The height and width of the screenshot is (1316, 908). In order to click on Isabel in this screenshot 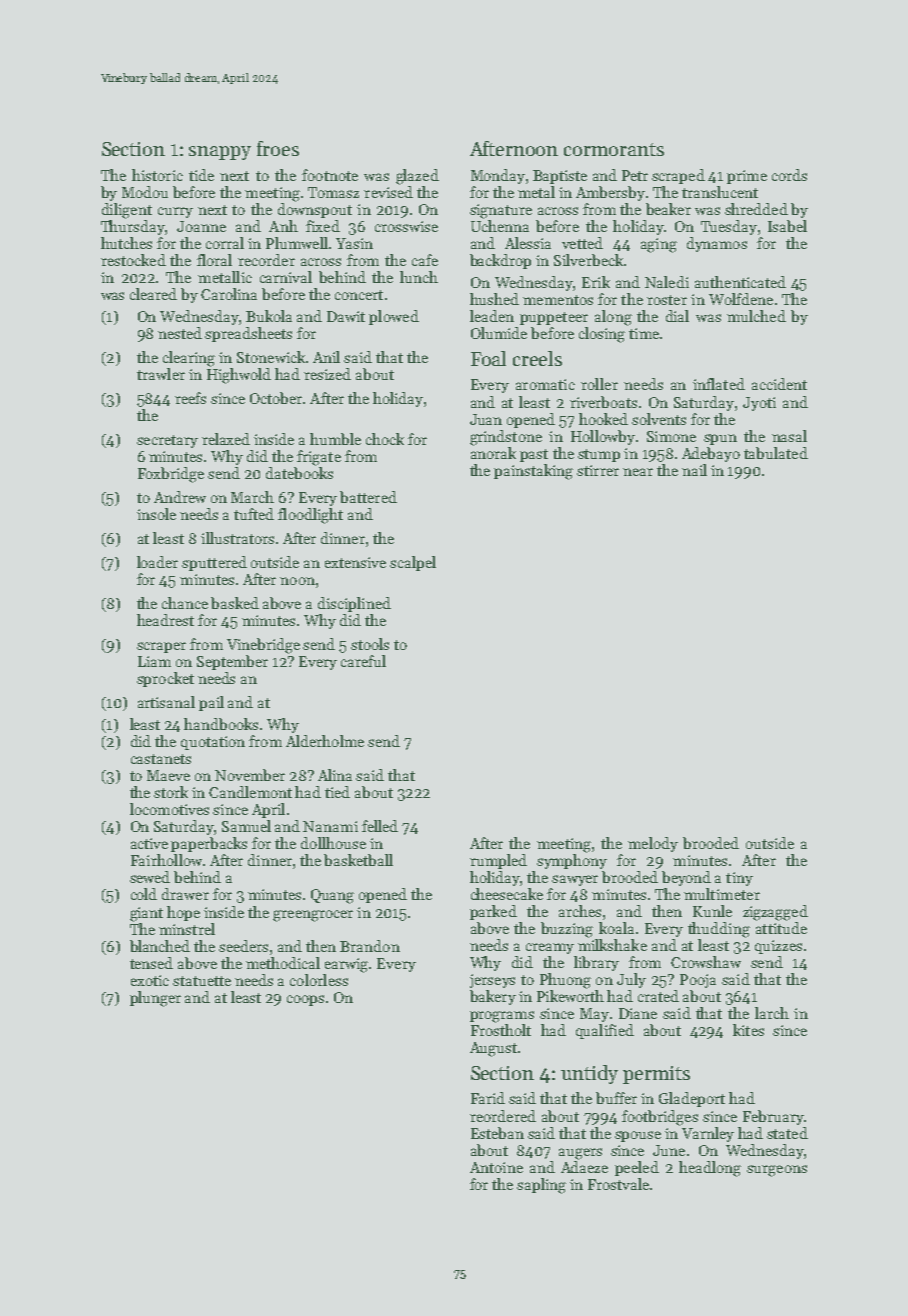, I will do `click(787, 226)`.
